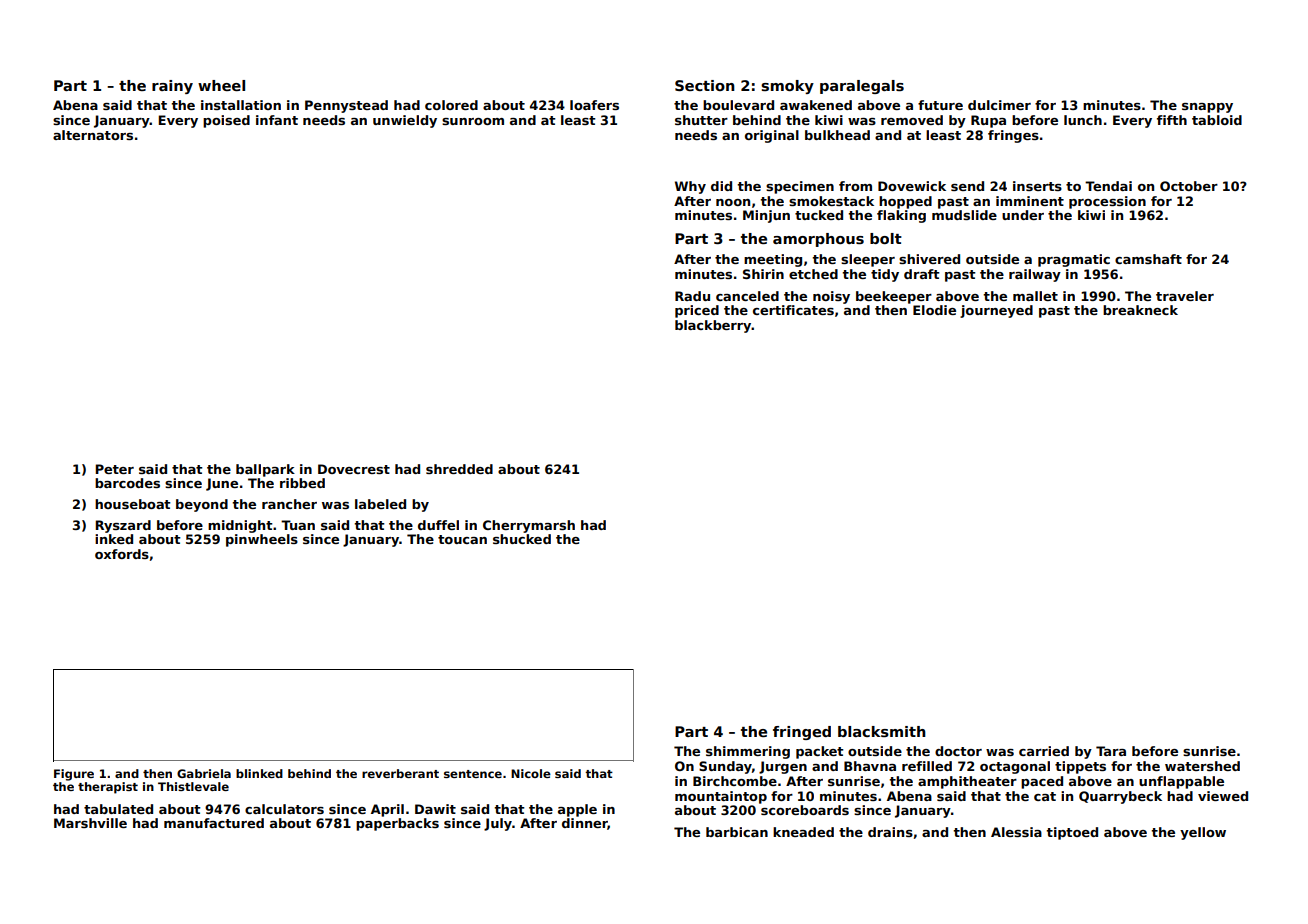  What do you see at coordinates (862, 87) in the document?
I see `paralegals` at bounding box center [862, 87].
